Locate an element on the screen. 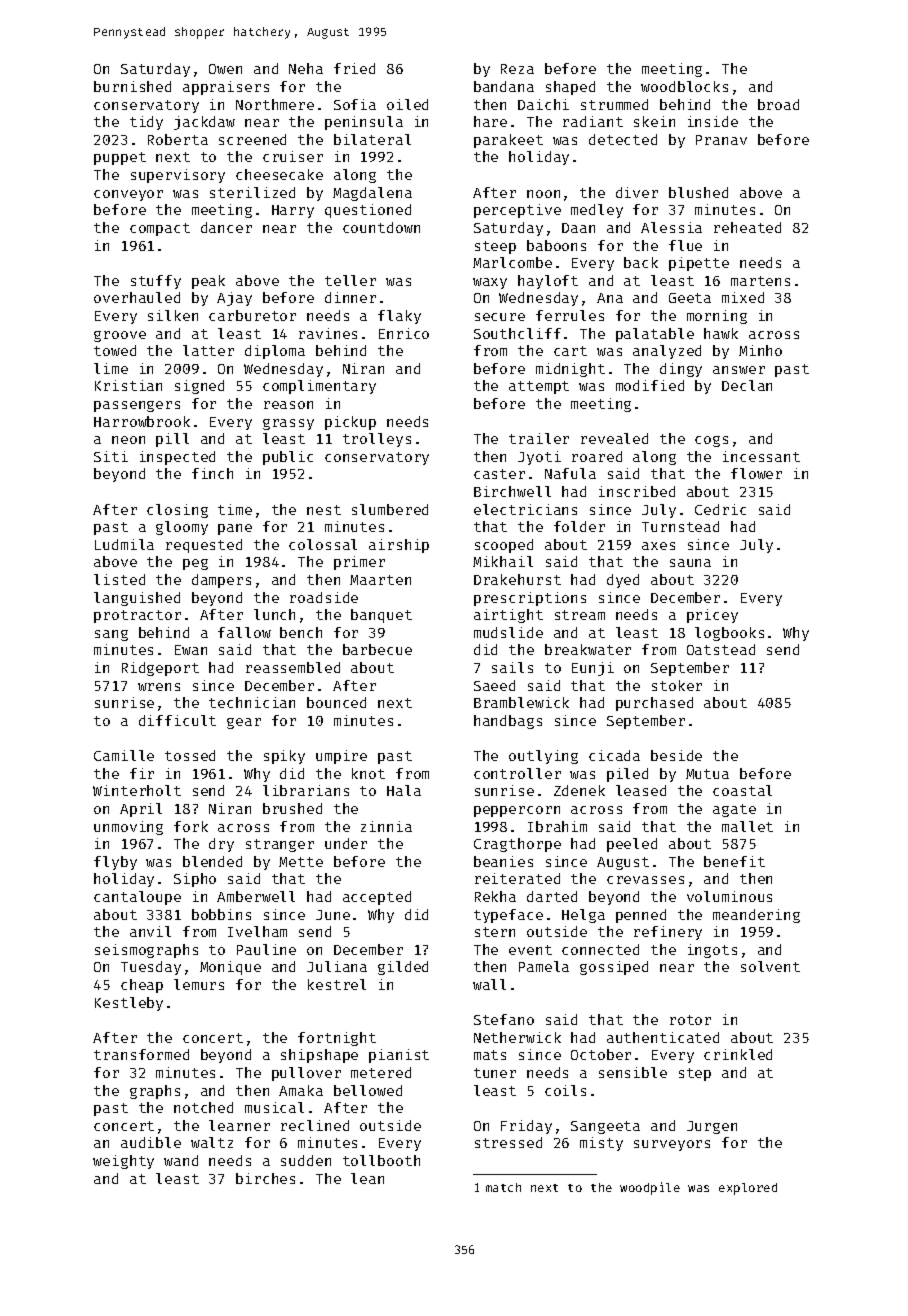 The height and width of the screenshot is (1316, 908). waxy is located at coordinates (490, 283).
